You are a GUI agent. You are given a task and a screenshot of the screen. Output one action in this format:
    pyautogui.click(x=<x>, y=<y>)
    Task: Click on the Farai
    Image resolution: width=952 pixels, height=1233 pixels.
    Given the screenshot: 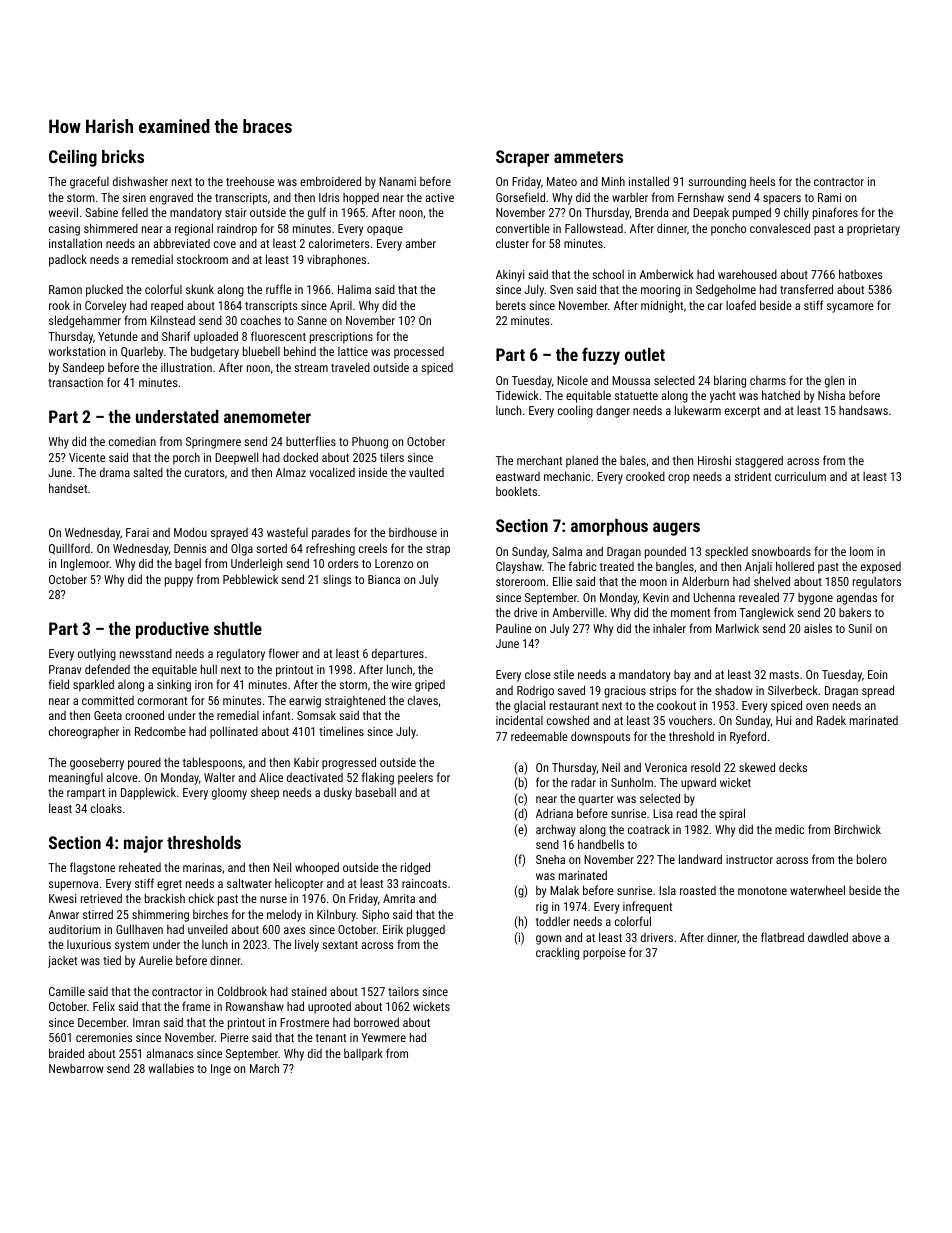 What is the action you would take?
    pyautogui.click(x=137, y=532)
